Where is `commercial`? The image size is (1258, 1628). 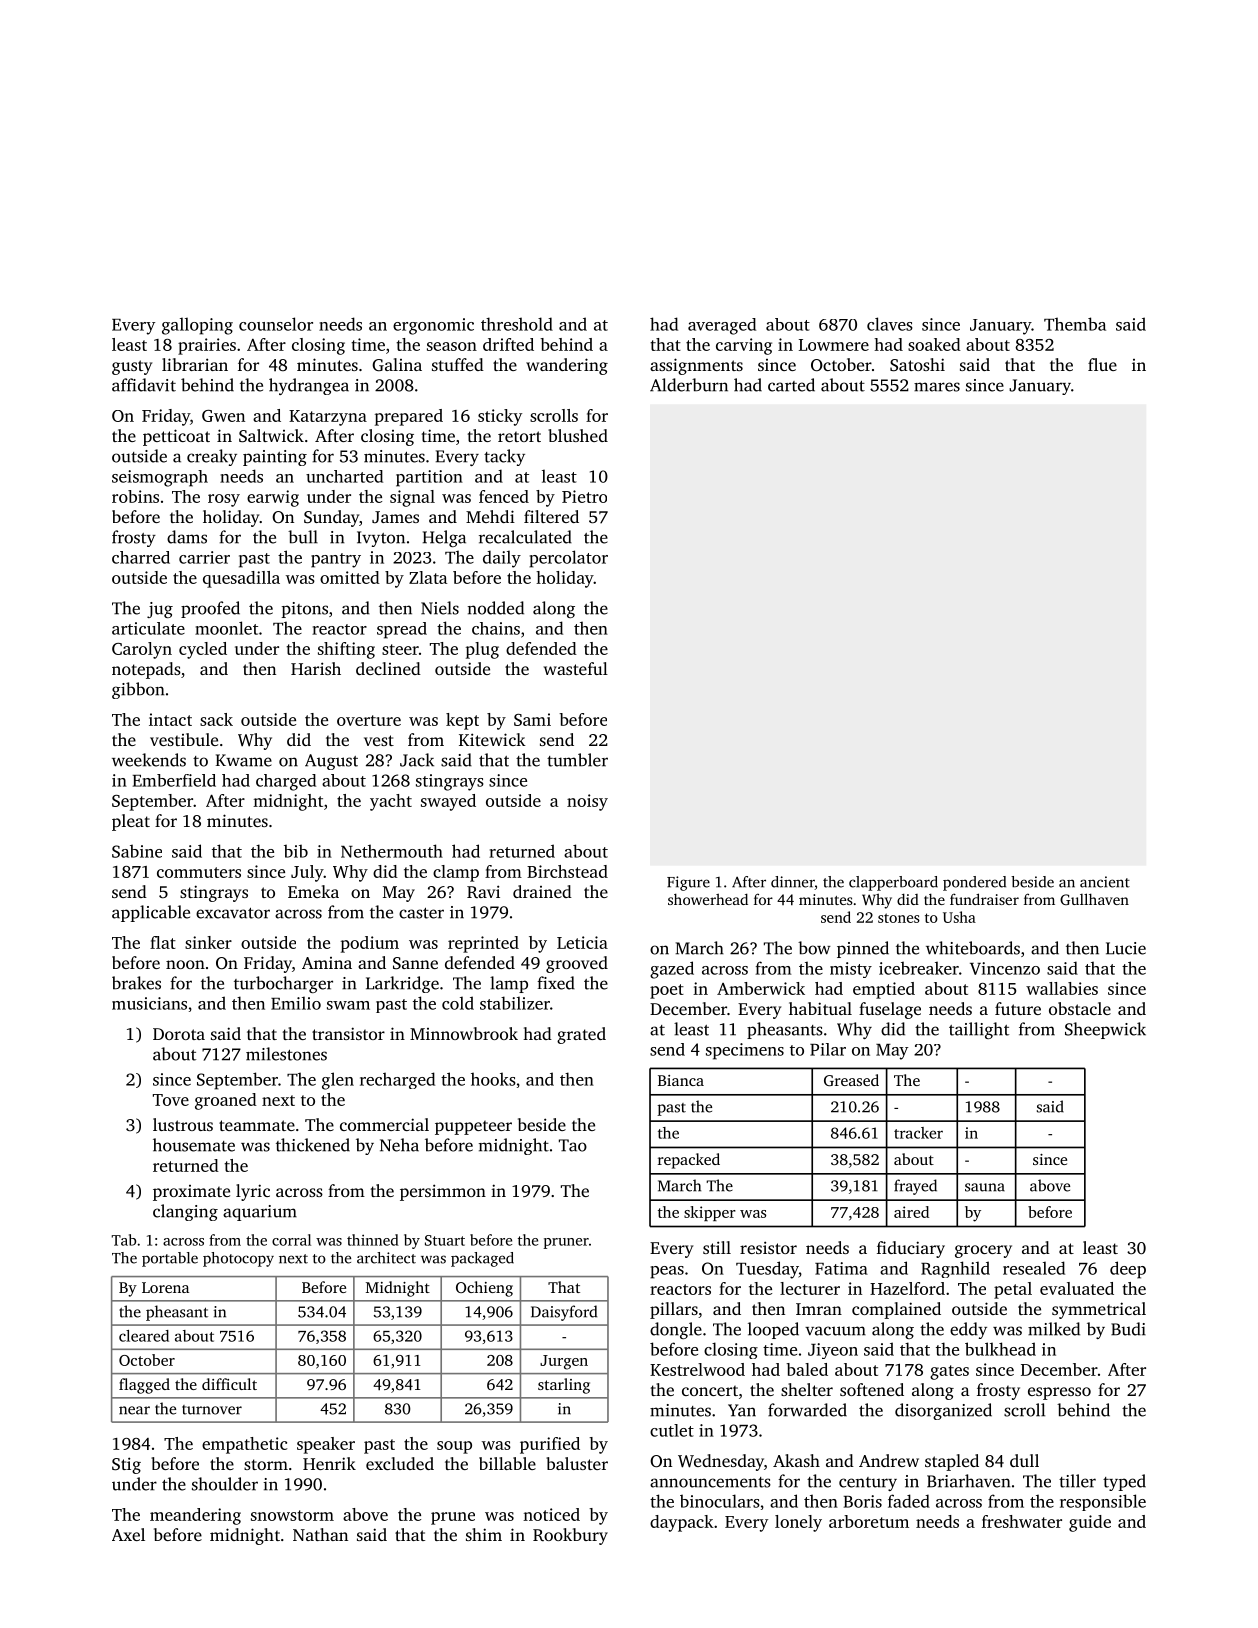
commercial is located at coordinates (384, 1124).
